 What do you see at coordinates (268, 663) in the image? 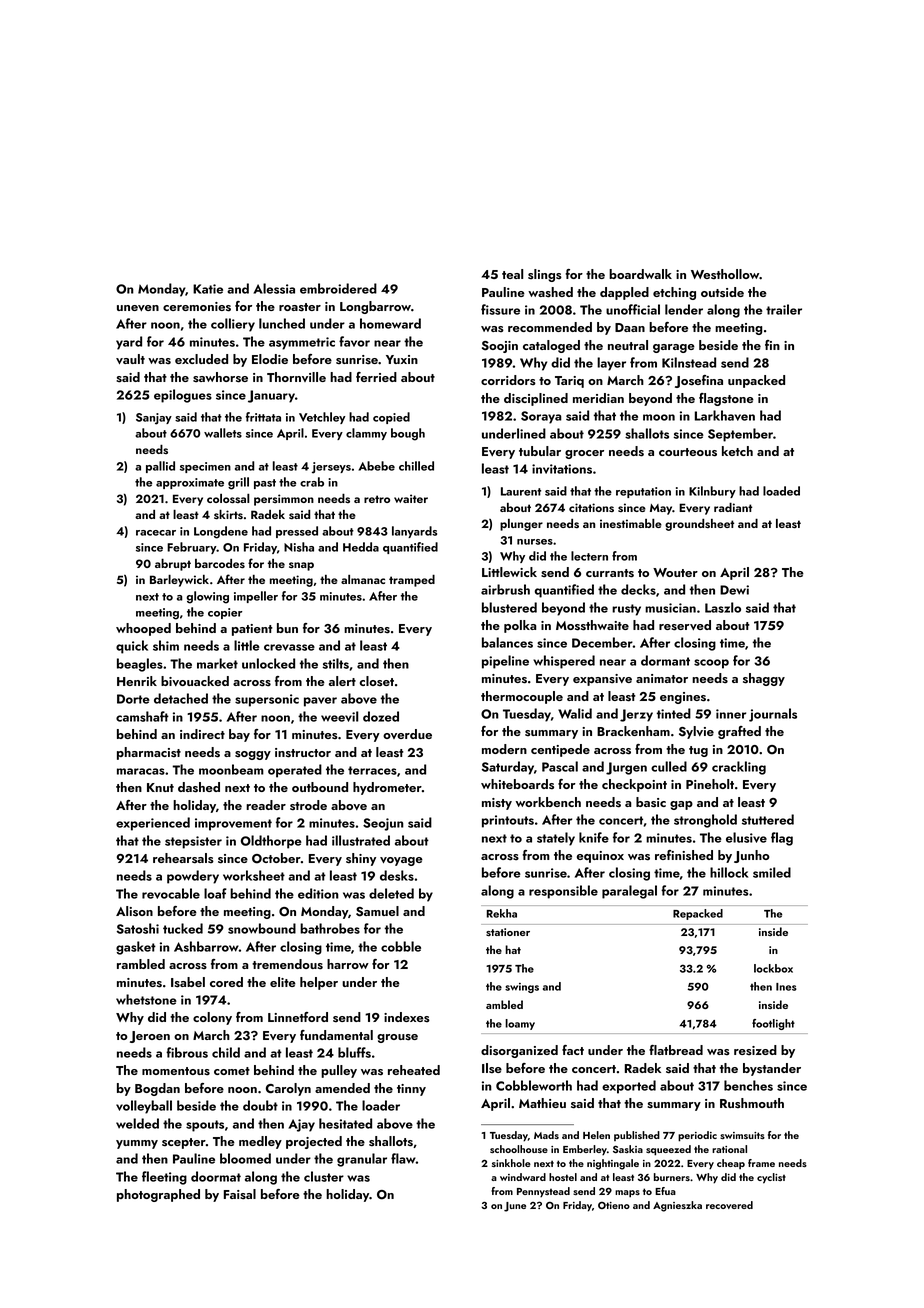
I see `unlocked` at bounding box center [268, 663].
